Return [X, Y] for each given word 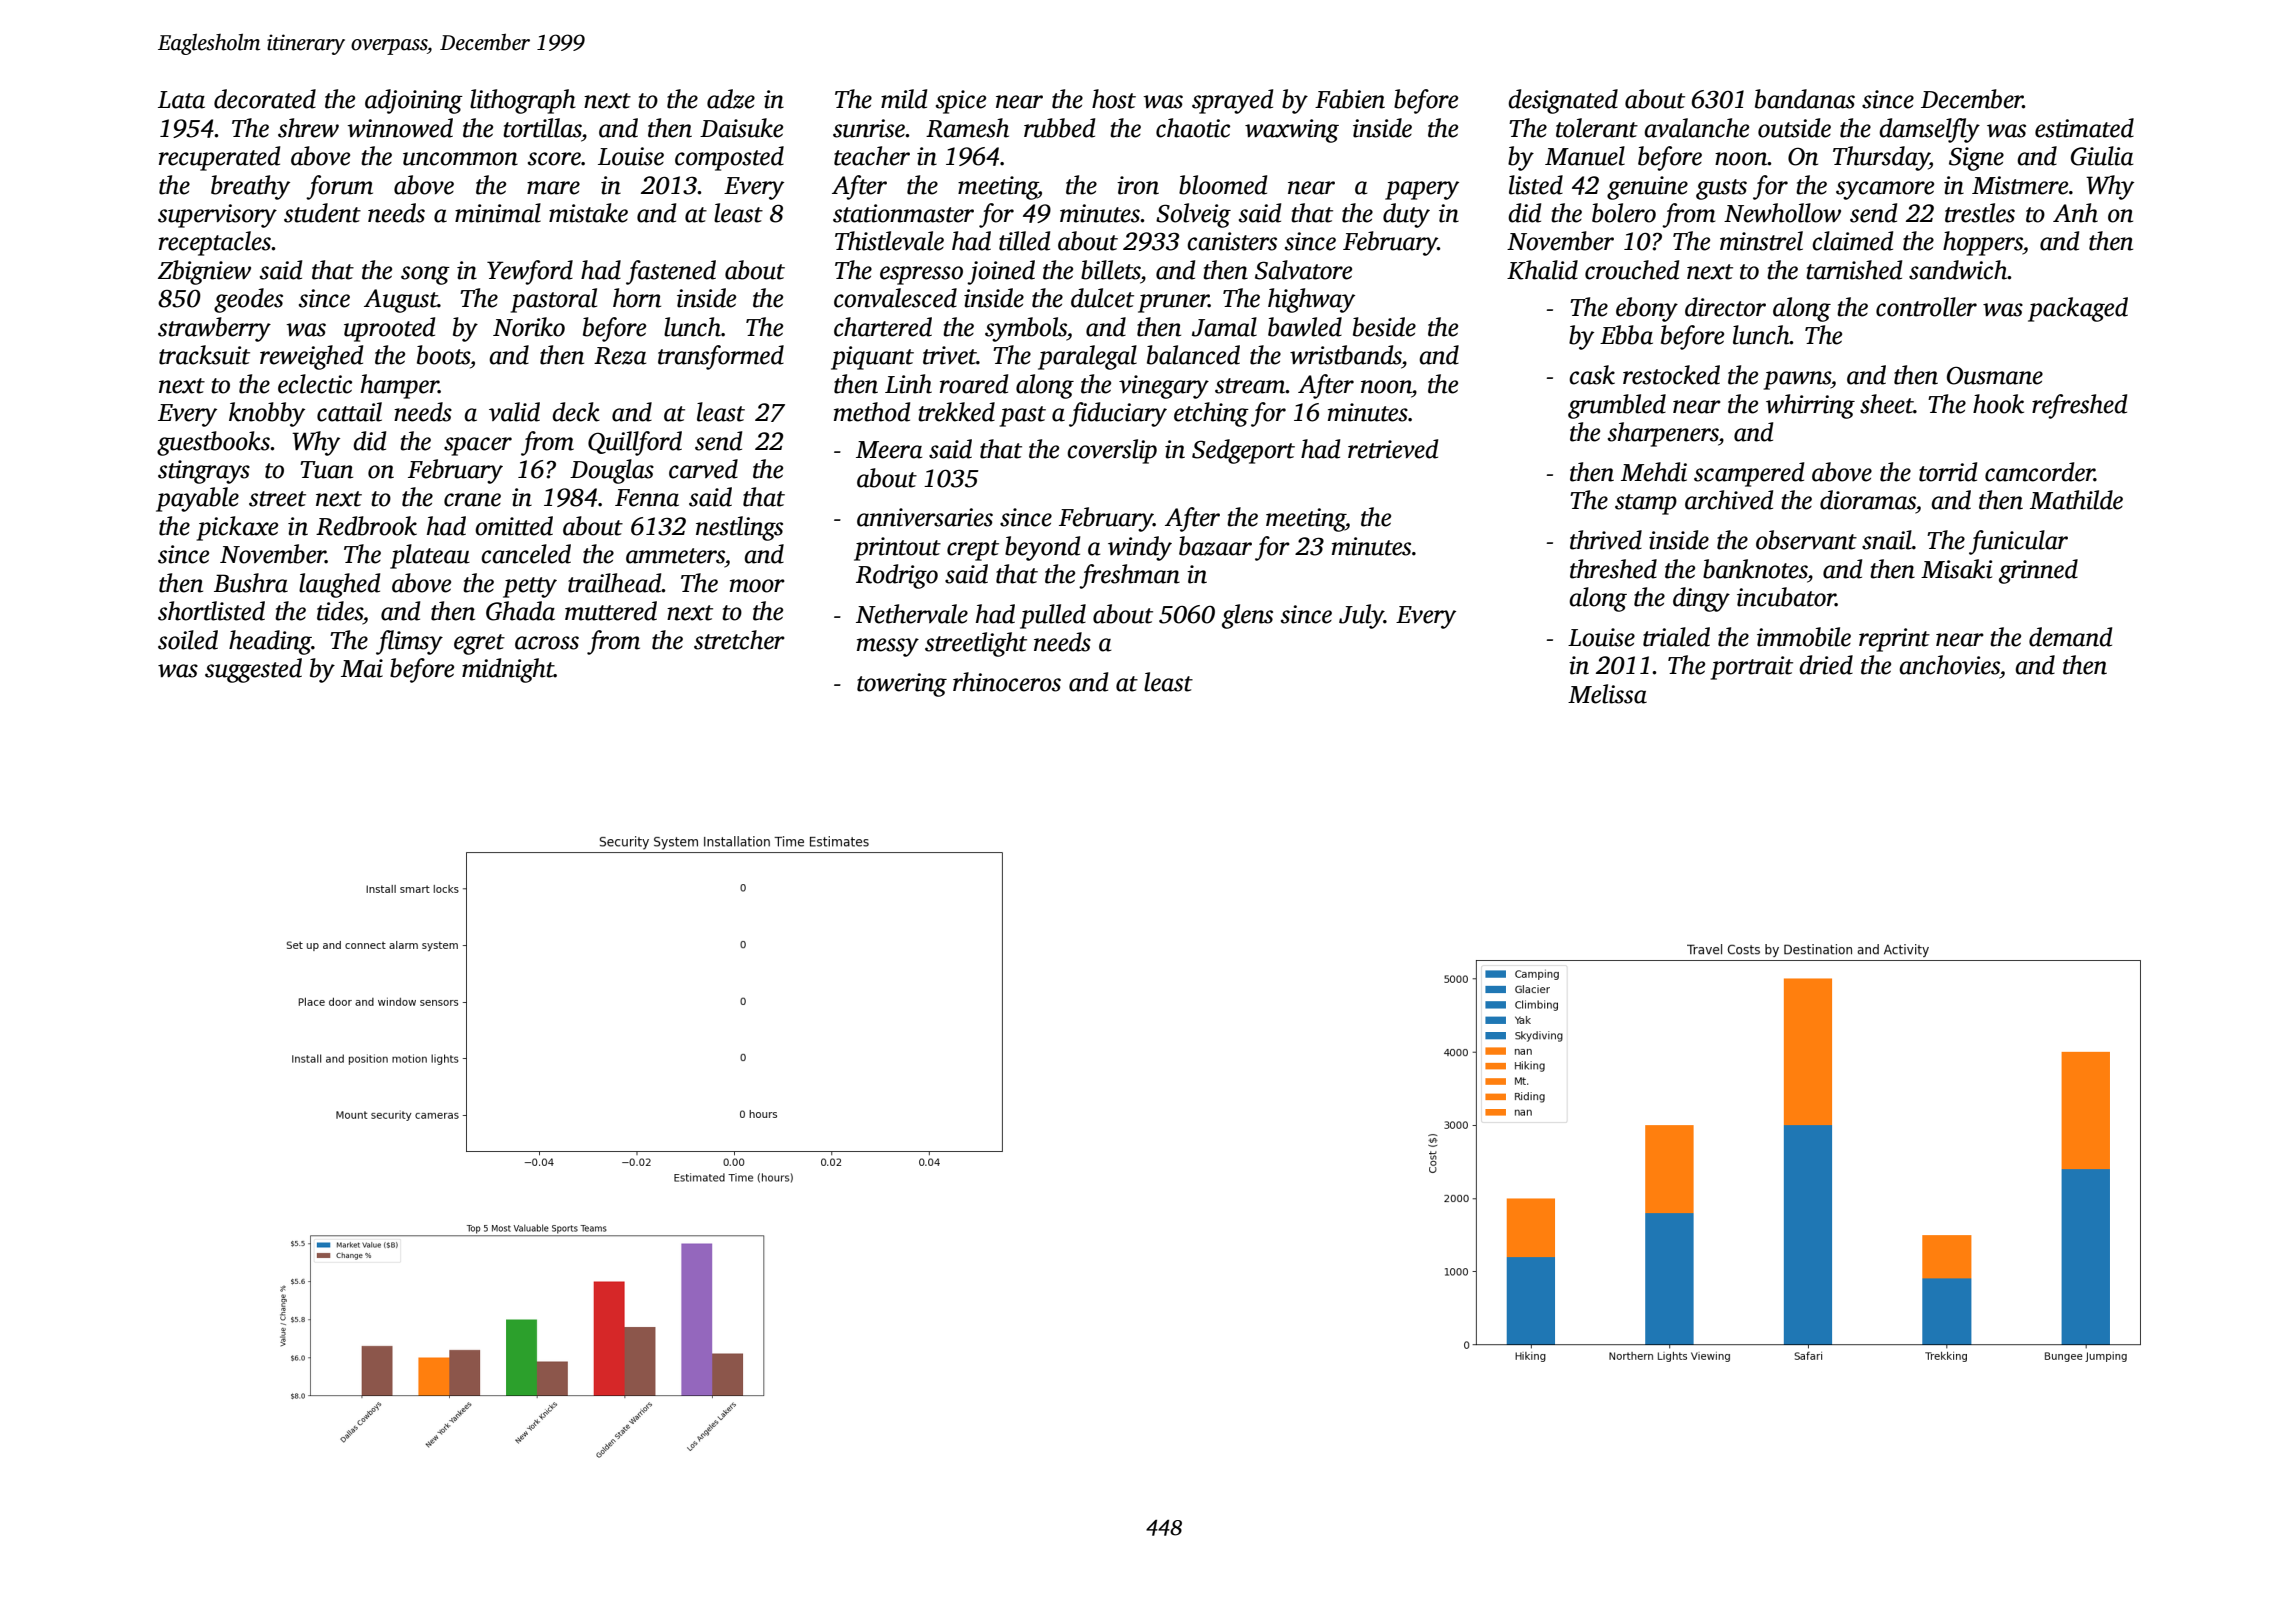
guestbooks [213, 443]
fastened [671, 272]
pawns [1797, 380]
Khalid [1542, 270]
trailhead [615, 583]
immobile [1804, 637]
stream [1250, 386]
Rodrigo [897, 576]
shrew [308, 128]
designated [1563, 101]
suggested [253, 670]
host [1114, 99]
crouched [1632, 270]
